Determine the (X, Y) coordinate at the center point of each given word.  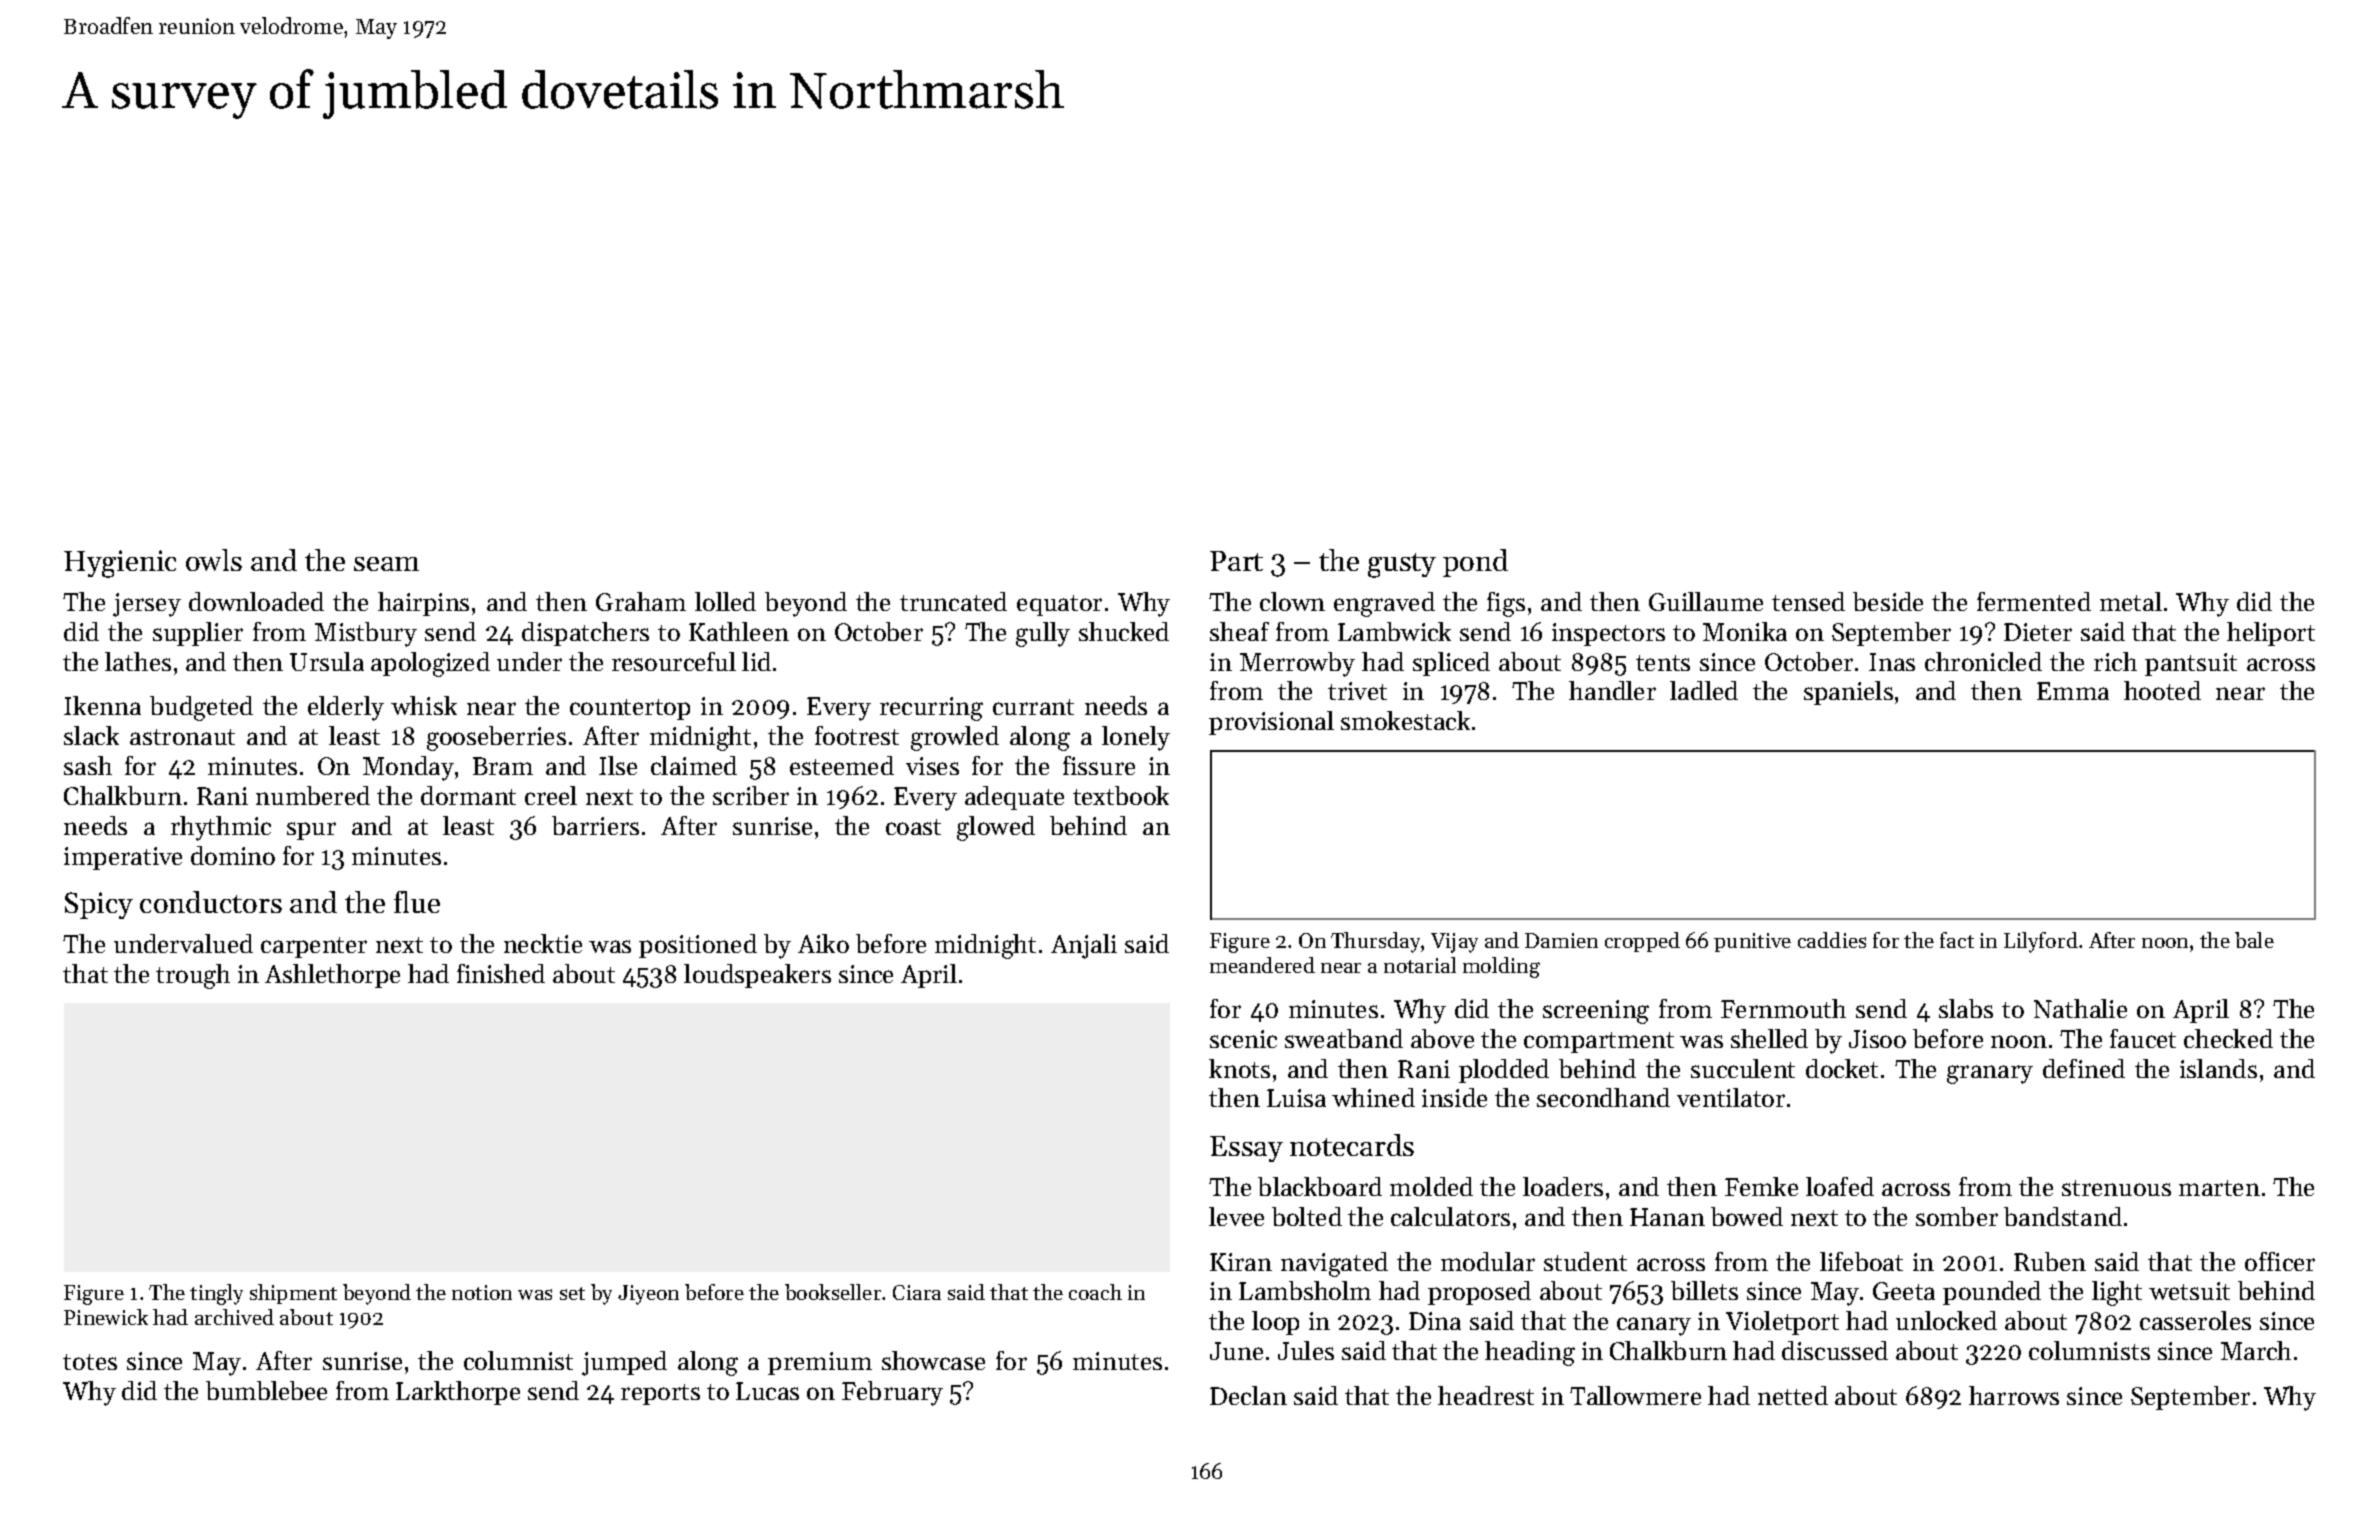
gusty (1402, 565)
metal (2131, 601)
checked (2228, 1038)
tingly (216, 1294)
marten (2219, 1188)
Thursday (1375, 942)
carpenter (314, 947)
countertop (630, 709)
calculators (1450, 1216)
